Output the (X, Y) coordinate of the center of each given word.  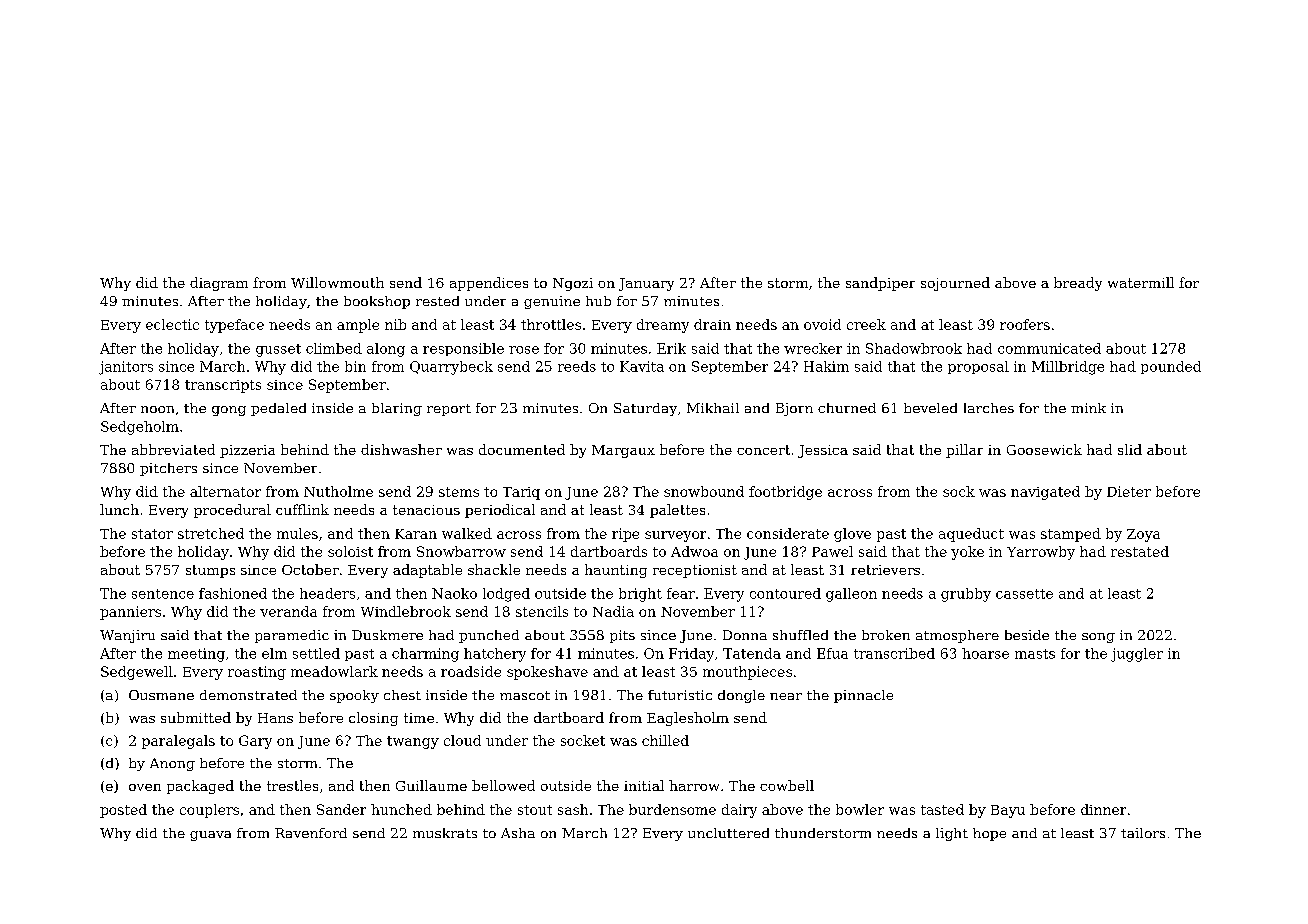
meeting (196, 655)
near (786, 696)
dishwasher (401, 449)
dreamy (663, 326)
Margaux (623, 451)
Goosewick (1044, 449)
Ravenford (311, 833)
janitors (126, 368)
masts (1035, 654)
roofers (1025, 324)
